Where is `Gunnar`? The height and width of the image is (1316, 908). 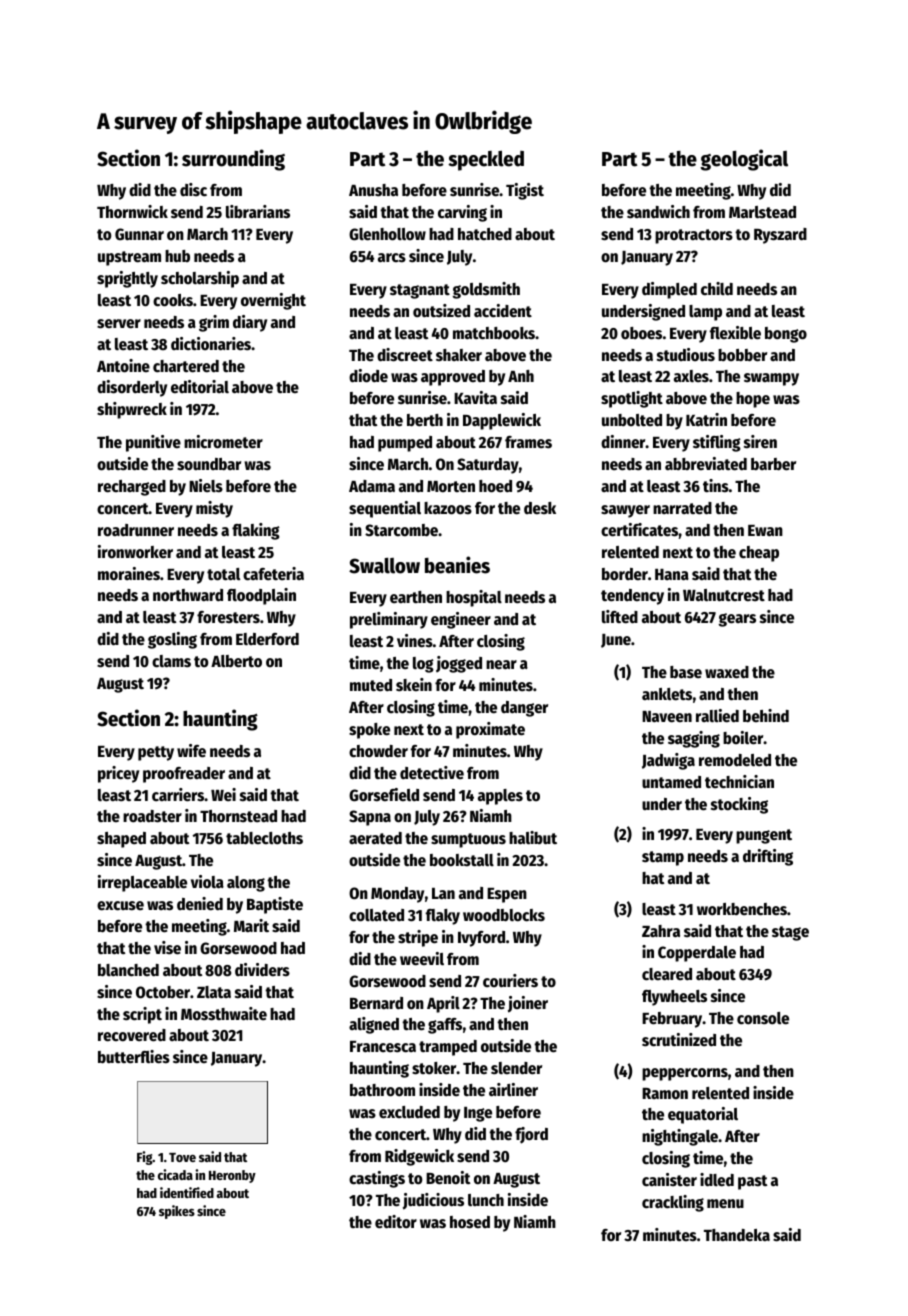
Gunnar is located at coordinates (139, 234).
